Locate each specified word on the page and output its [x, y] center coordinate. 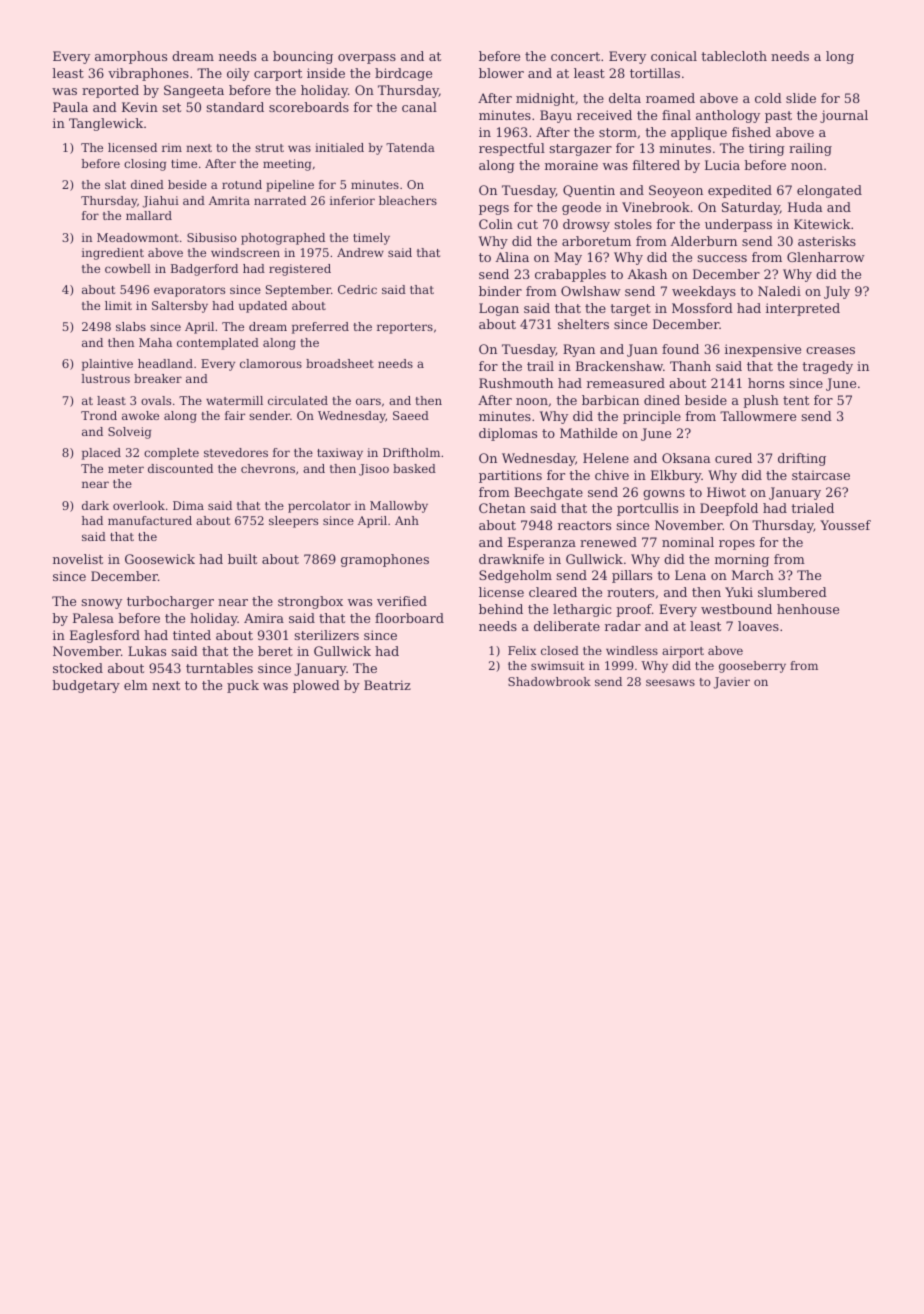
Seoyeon [676, 191]
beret [275, 651]
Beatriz [387, 685]
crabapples [570, 275]
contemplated [218, 344]
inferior [352, 200]
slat [115, 184]
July [837, 292]
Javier [731, 683]
